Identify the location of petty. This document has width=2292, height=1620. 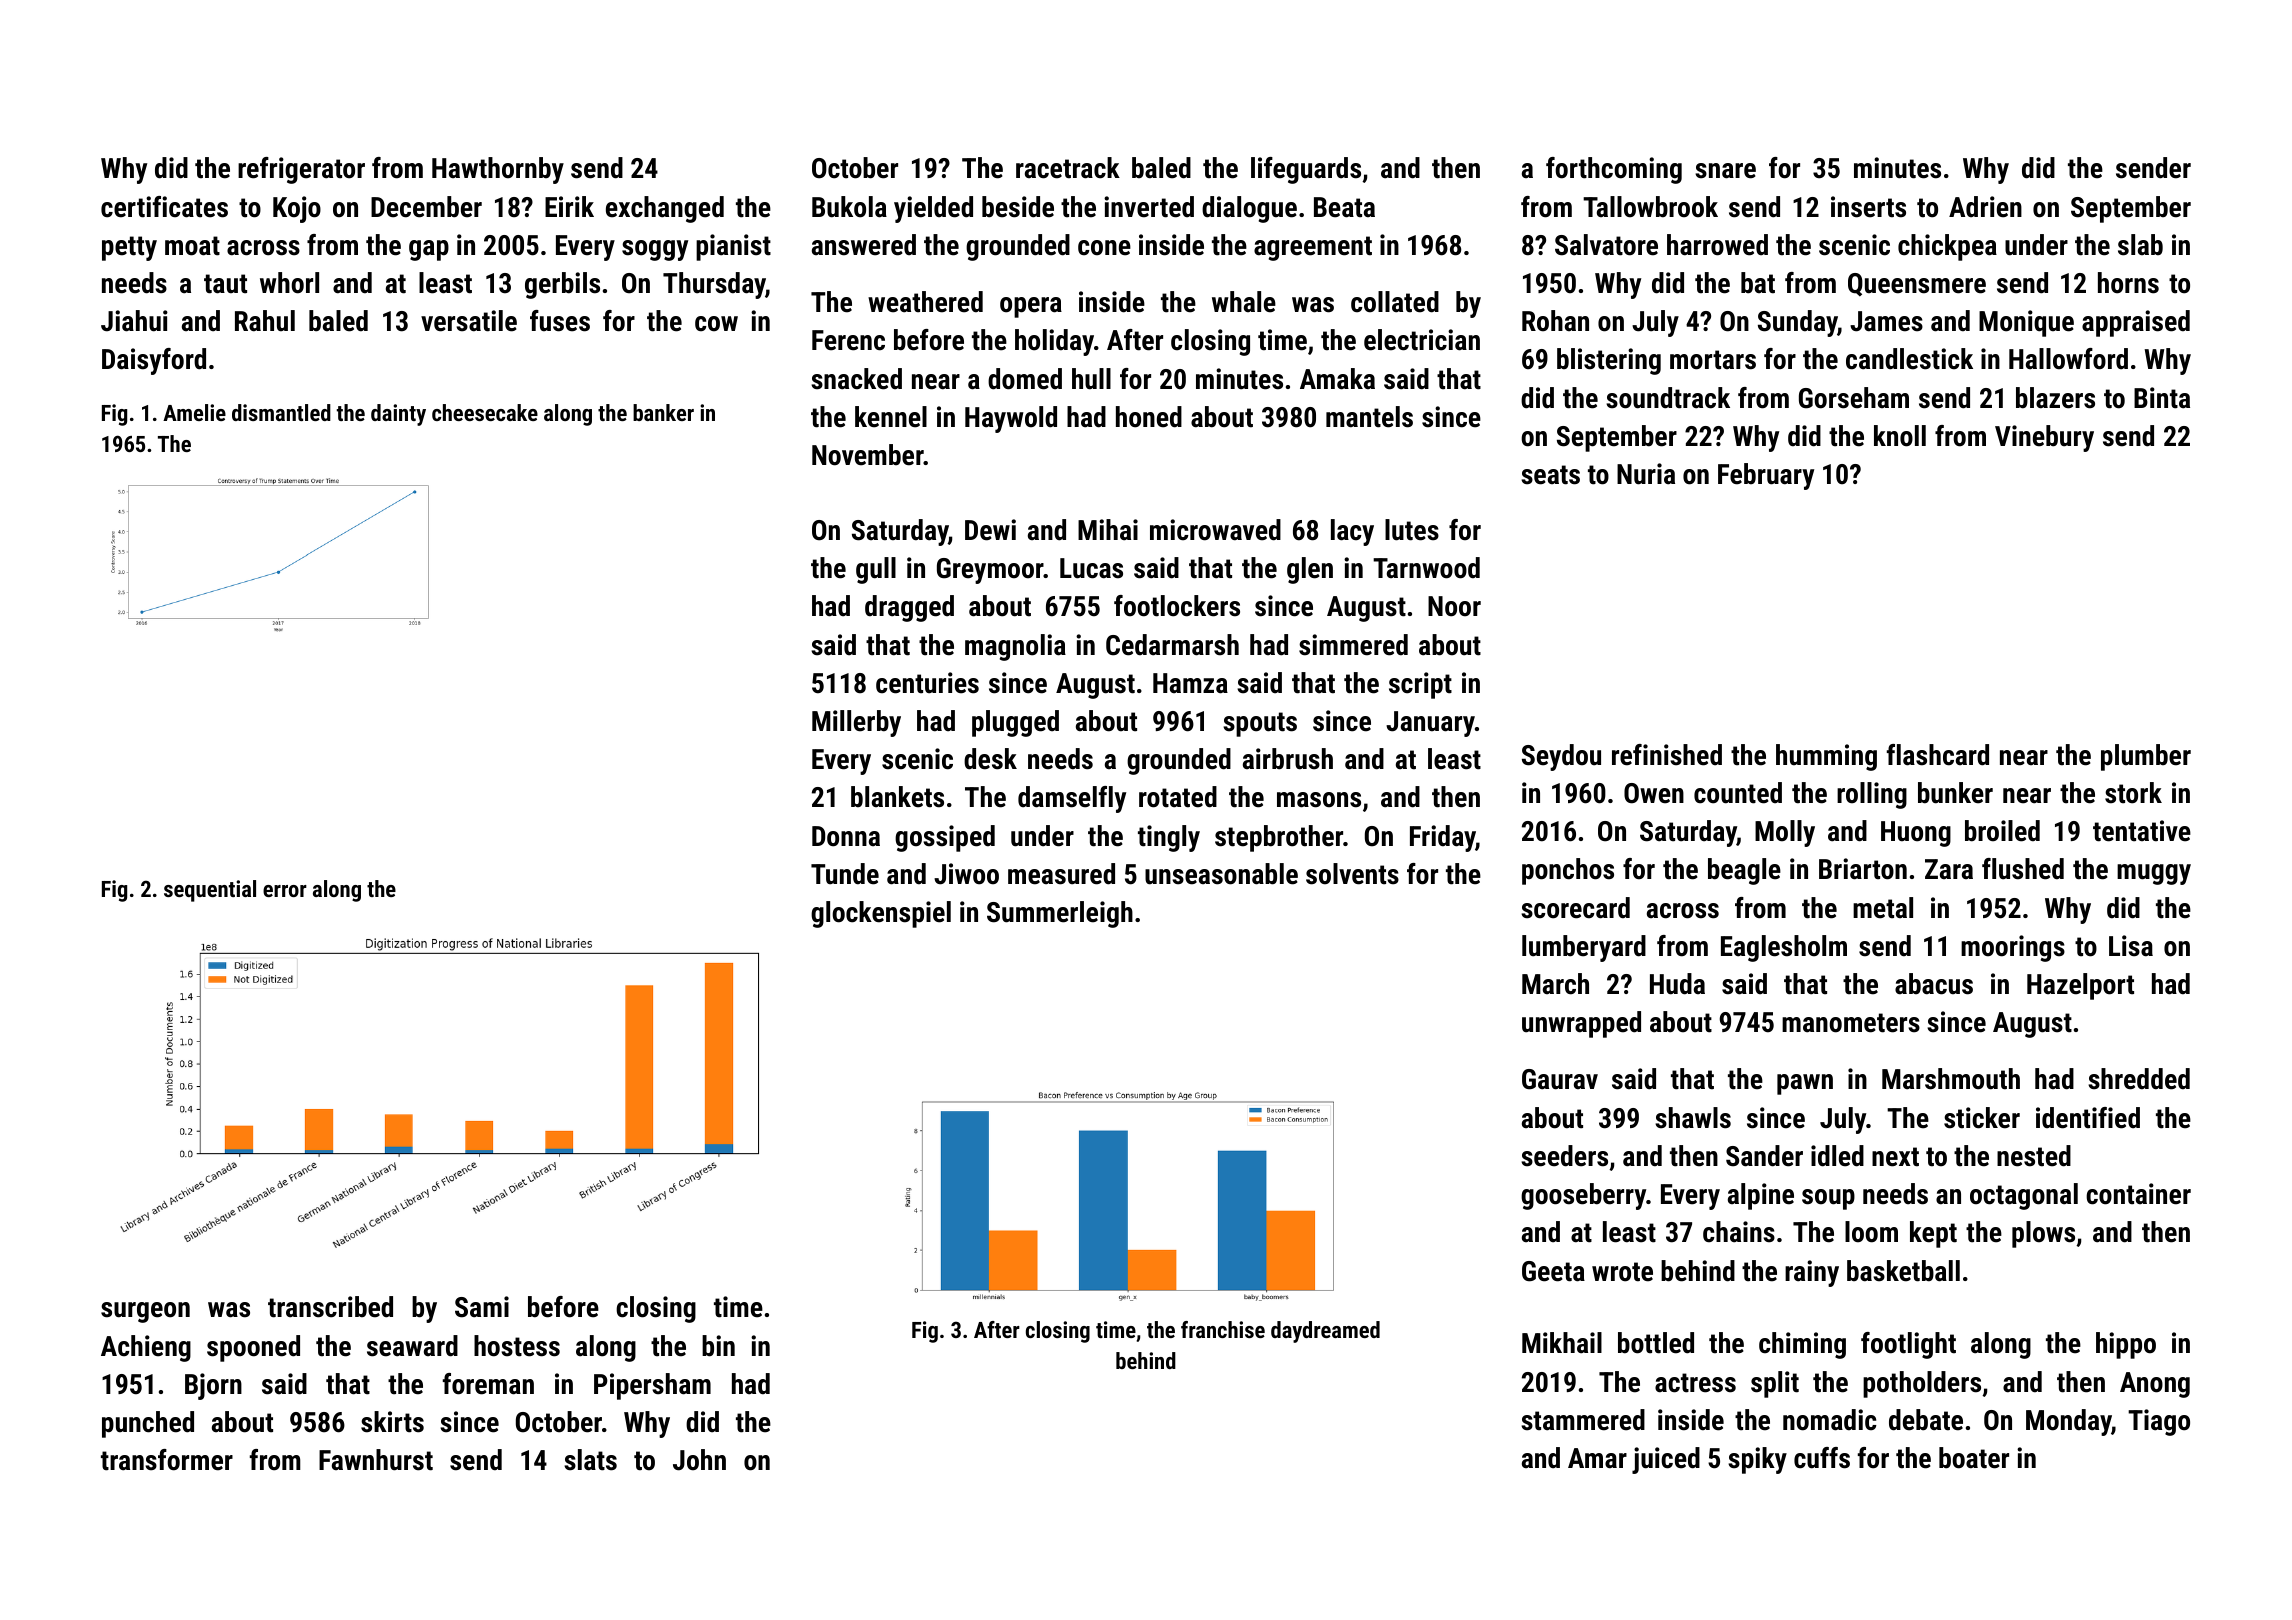
(129, 248).
